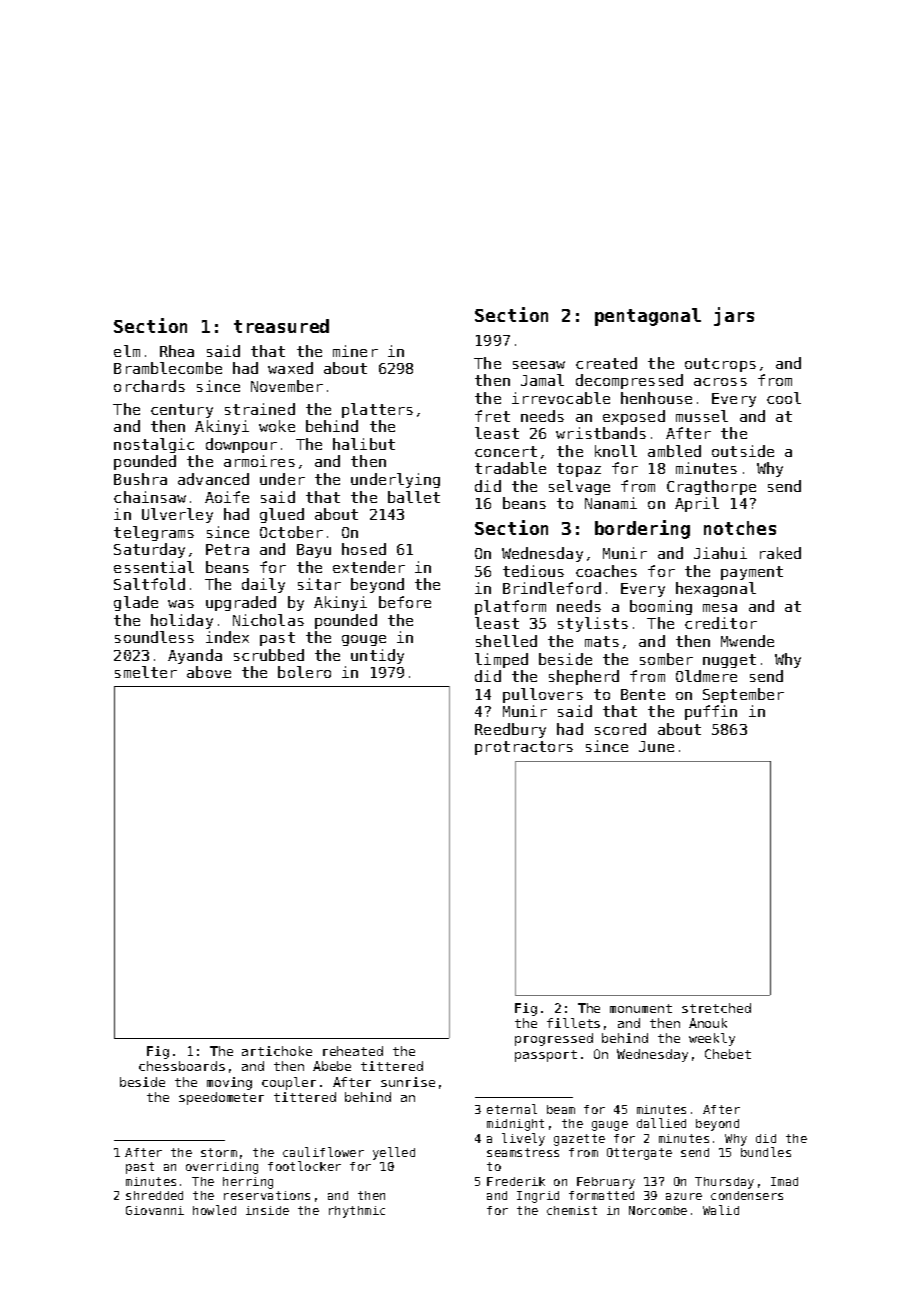  Describe the element at coordinates (281, 326) in the screenshot. I see `treasured` at that location.
